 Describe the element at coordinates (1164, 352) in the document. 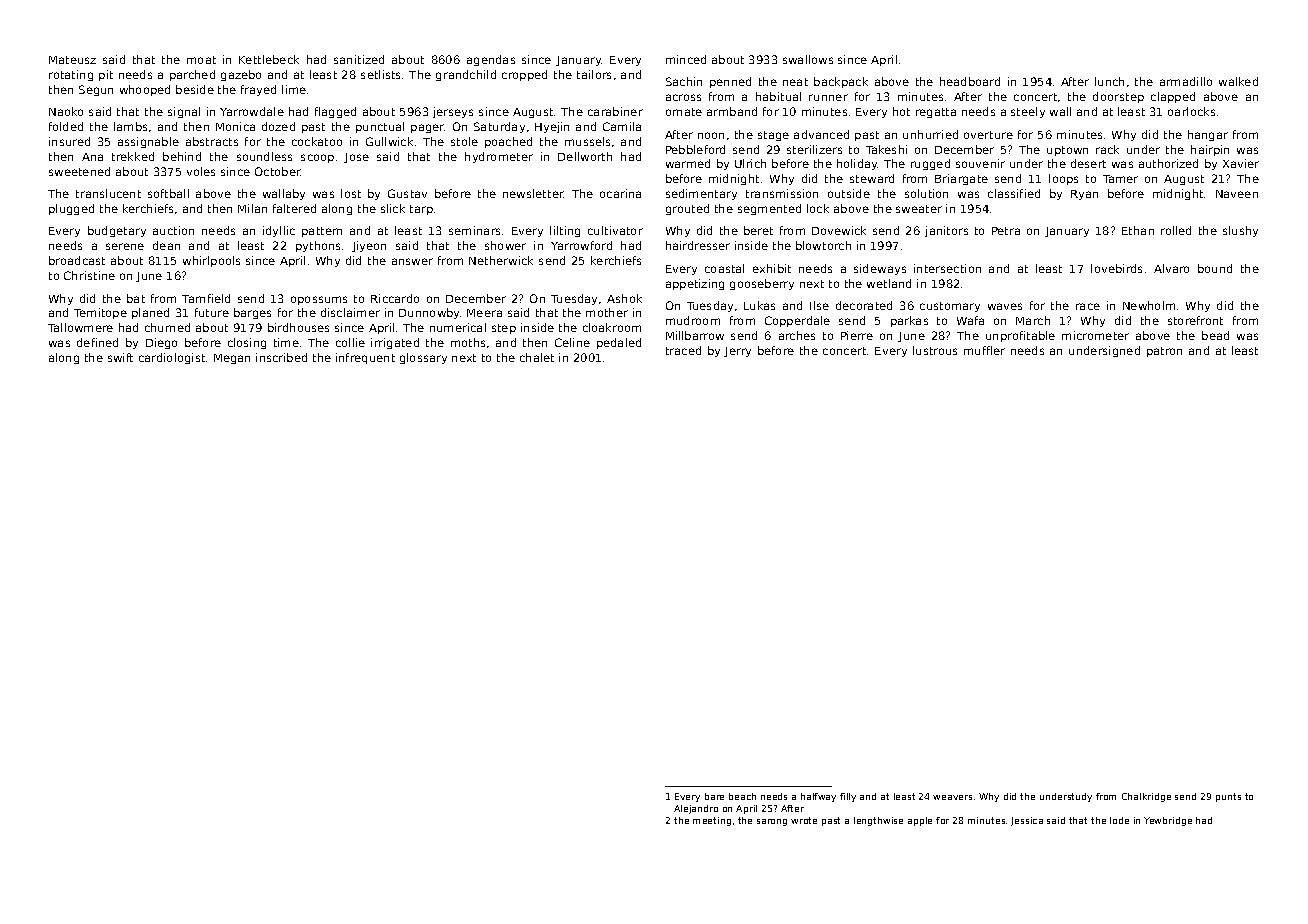

I see `patron` at that location.
